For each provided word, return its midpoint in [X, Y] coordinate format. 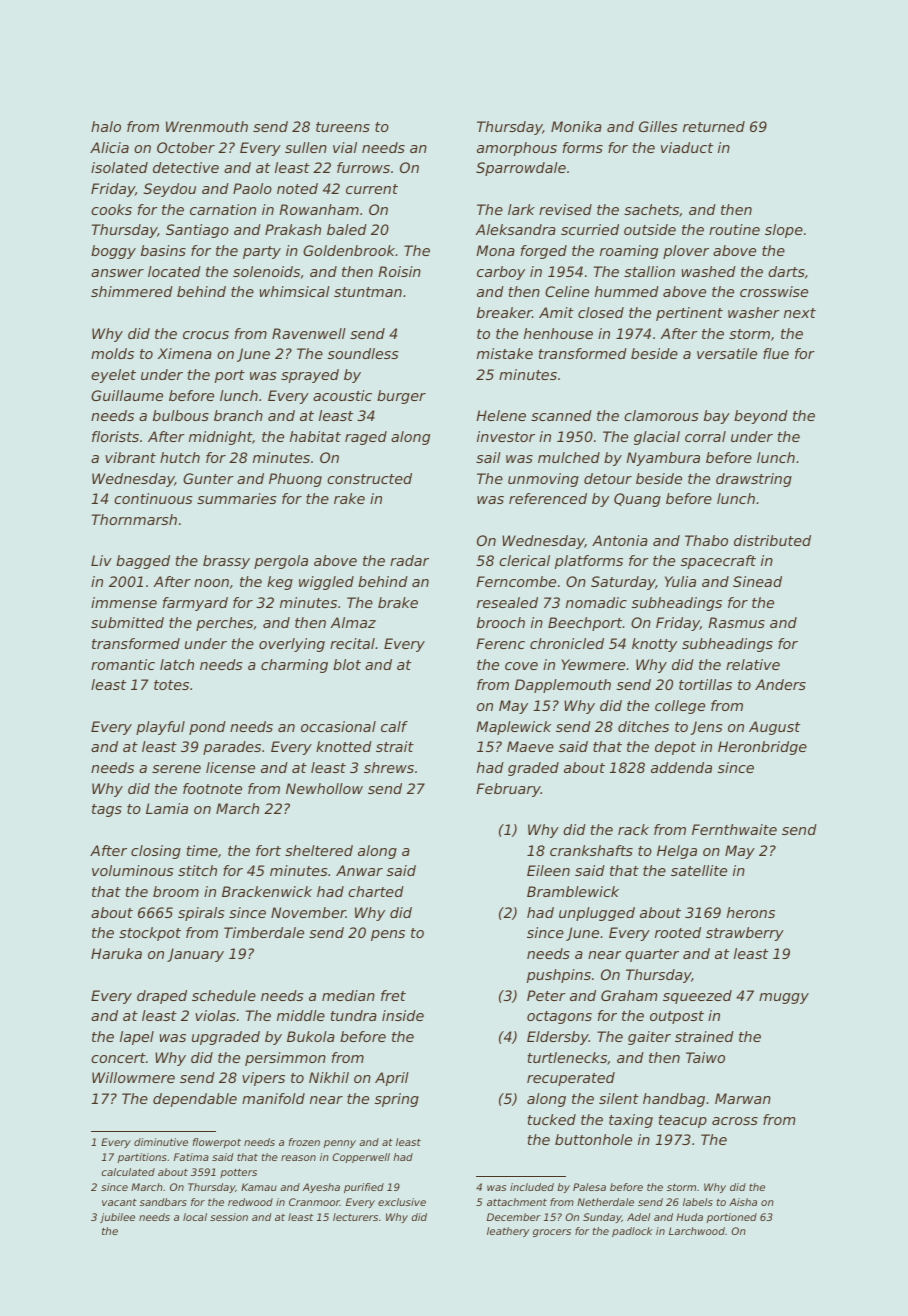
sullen [306, 147]
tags [107, 810]
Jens [707, 728]
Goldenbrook [349, 250]
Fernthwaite [734, 829]
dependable [195, 1100]
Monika [576, 126]
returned [714, 126]
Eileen [548, 870]
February [508, 790]
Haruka [116, 953]
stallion [649, 271]
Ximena [185, 353]
